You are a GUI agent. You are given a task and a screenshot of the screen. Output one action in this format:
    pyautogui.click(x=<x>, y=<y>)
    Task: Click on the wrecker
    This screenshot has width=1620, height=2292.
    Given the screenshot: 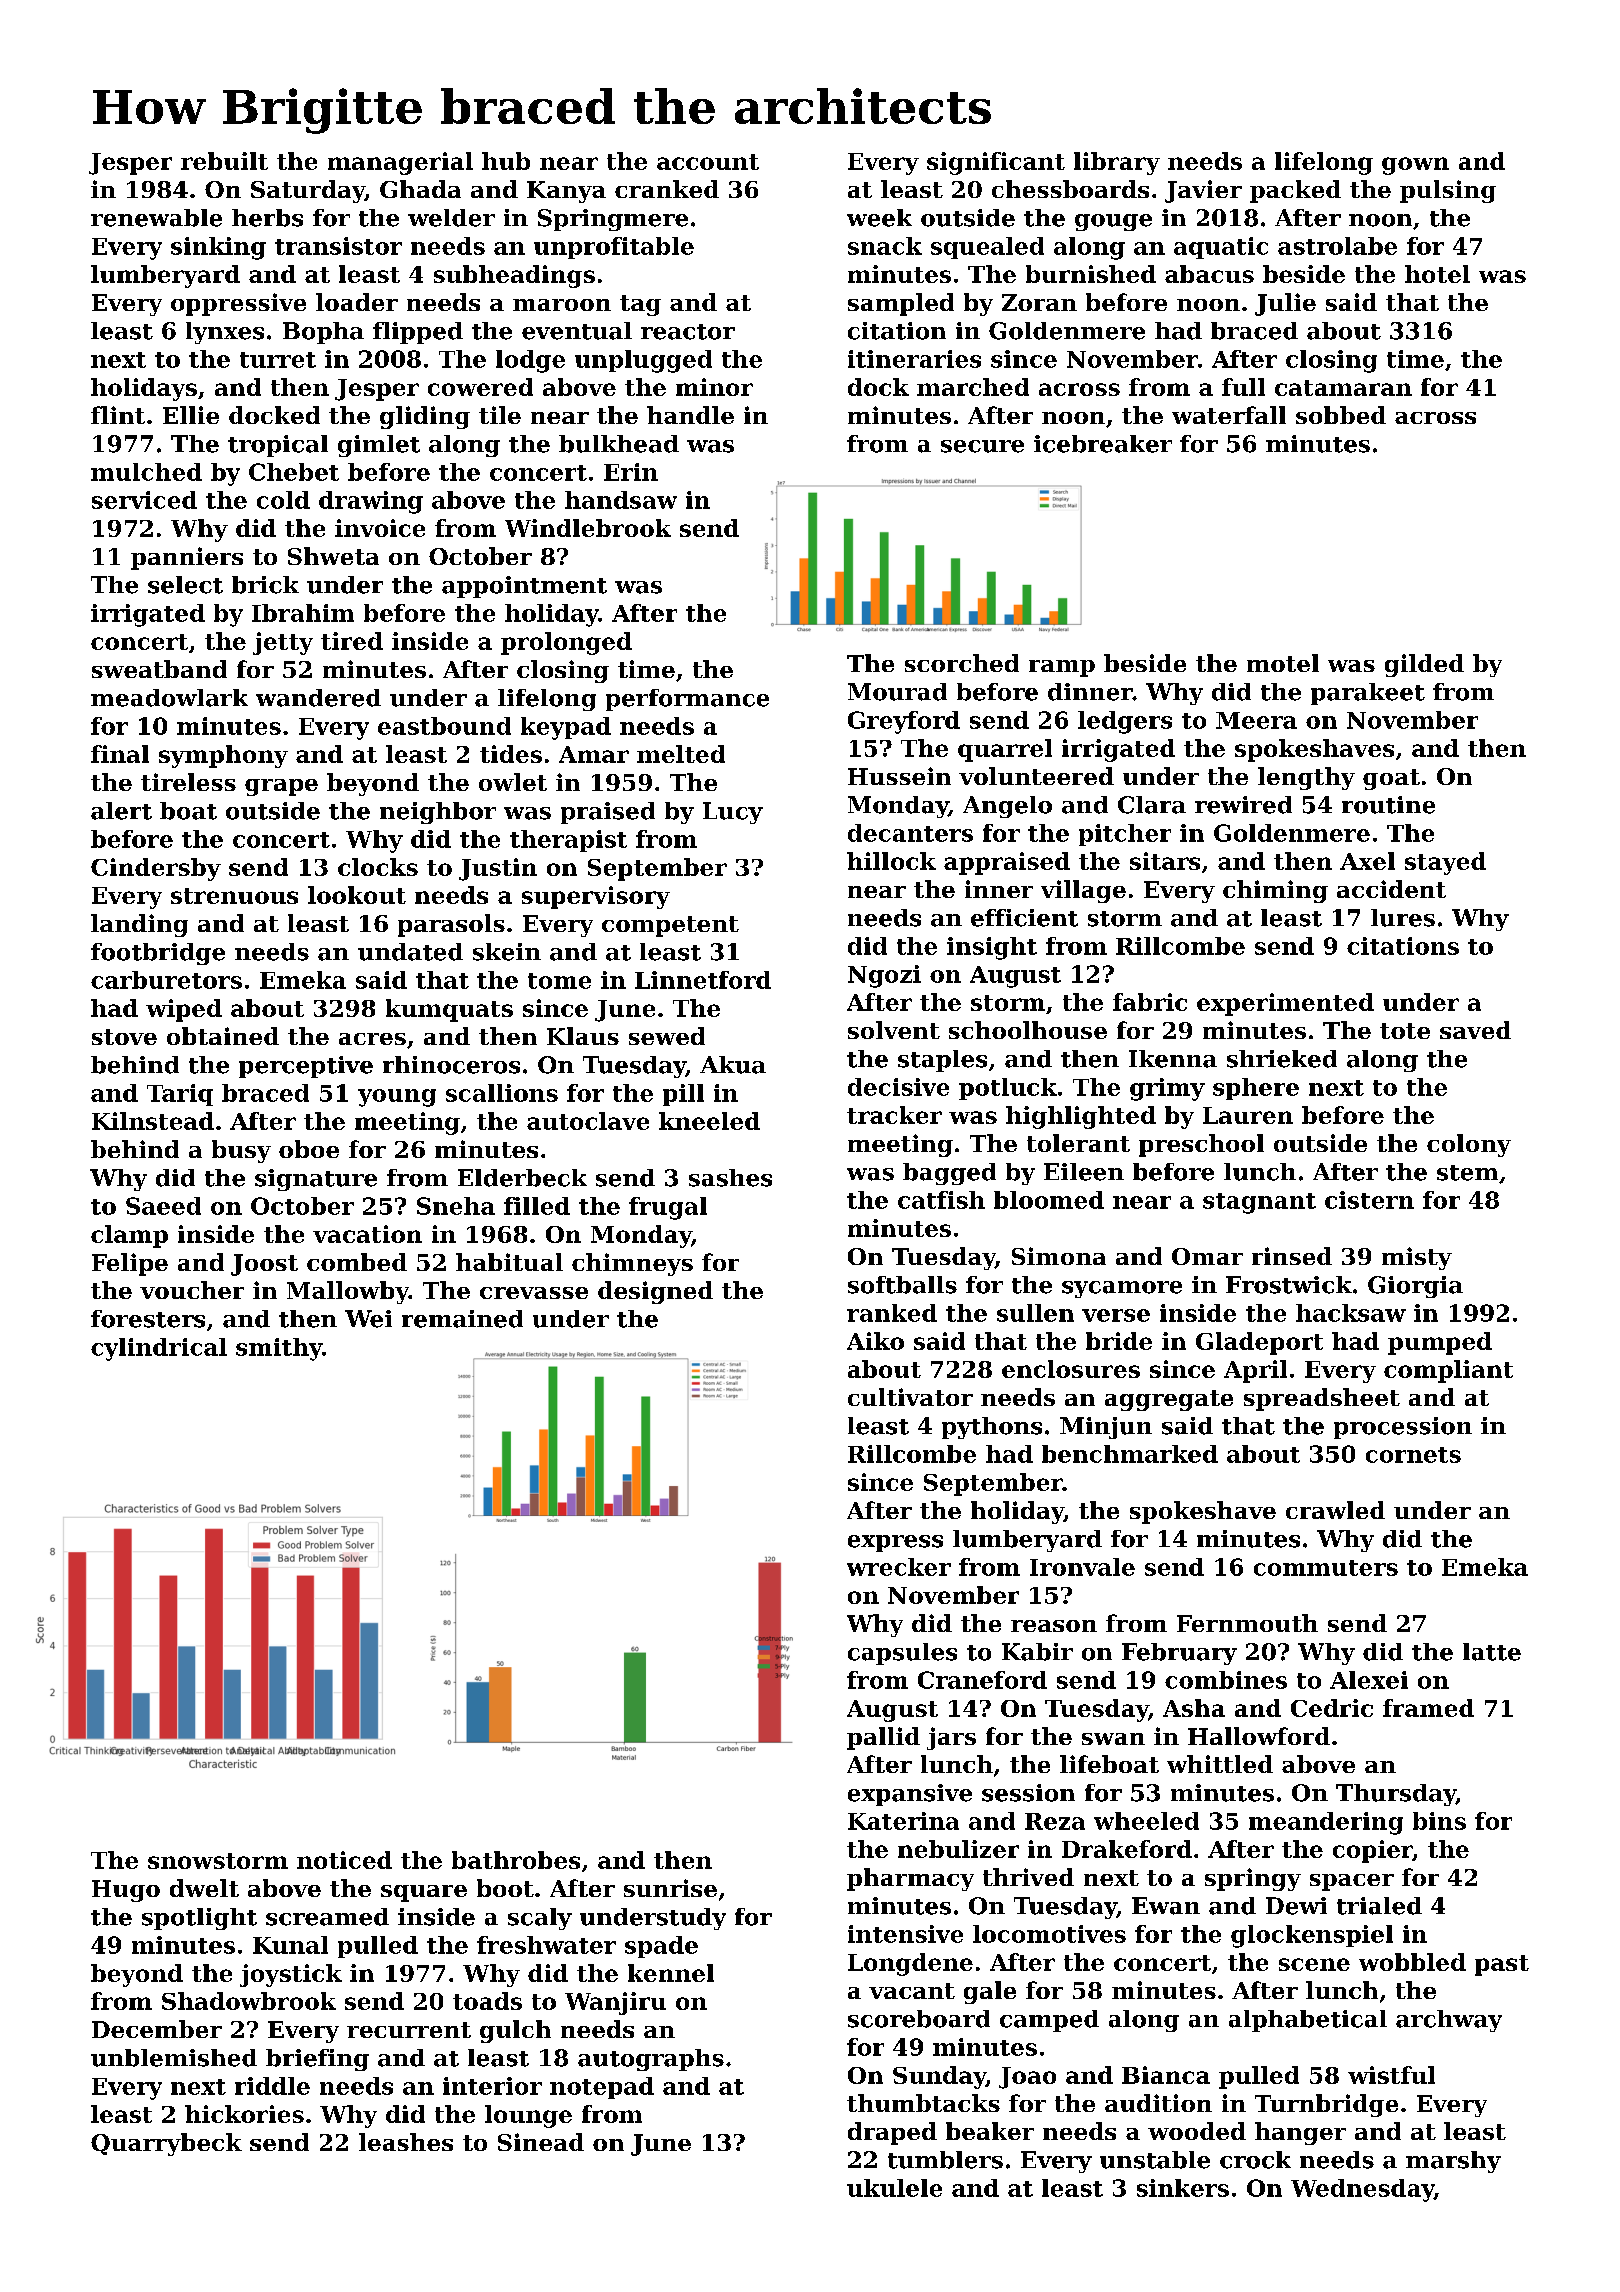 What is the action you would take?
    pyautogui.click(x=899, y=1567)
